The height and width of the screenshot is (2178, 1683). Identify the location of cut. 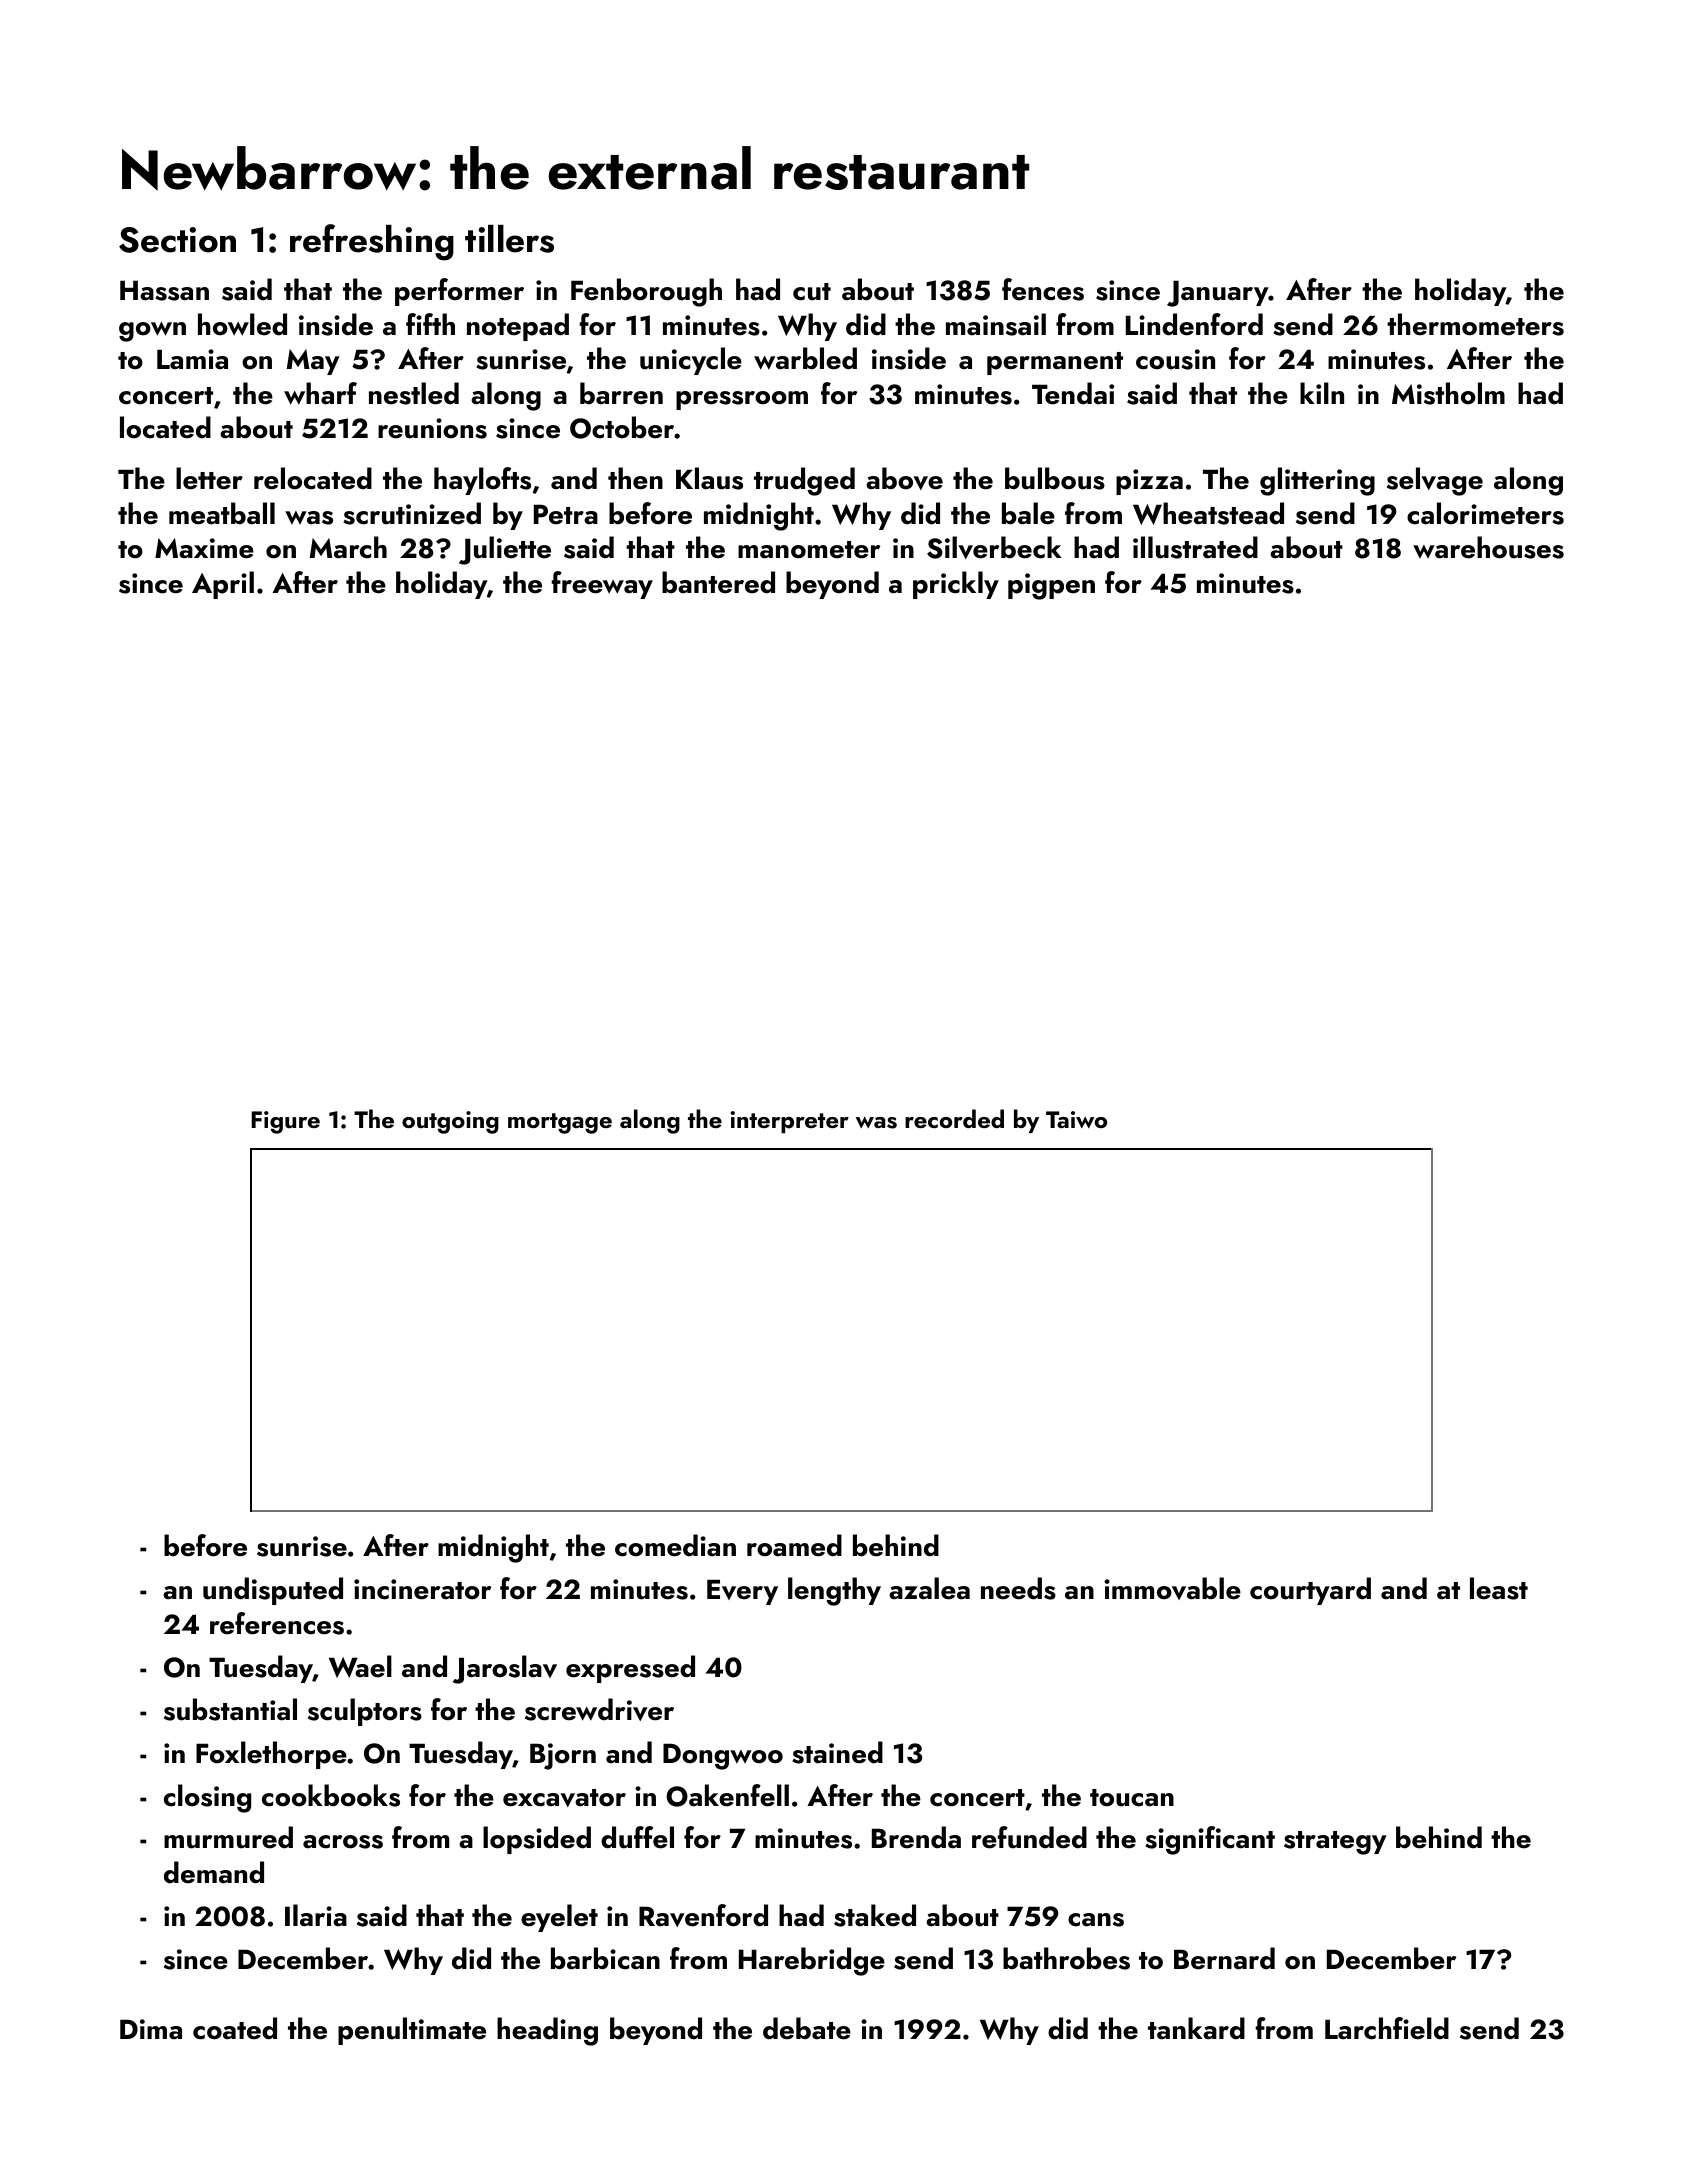
(812, 292).
